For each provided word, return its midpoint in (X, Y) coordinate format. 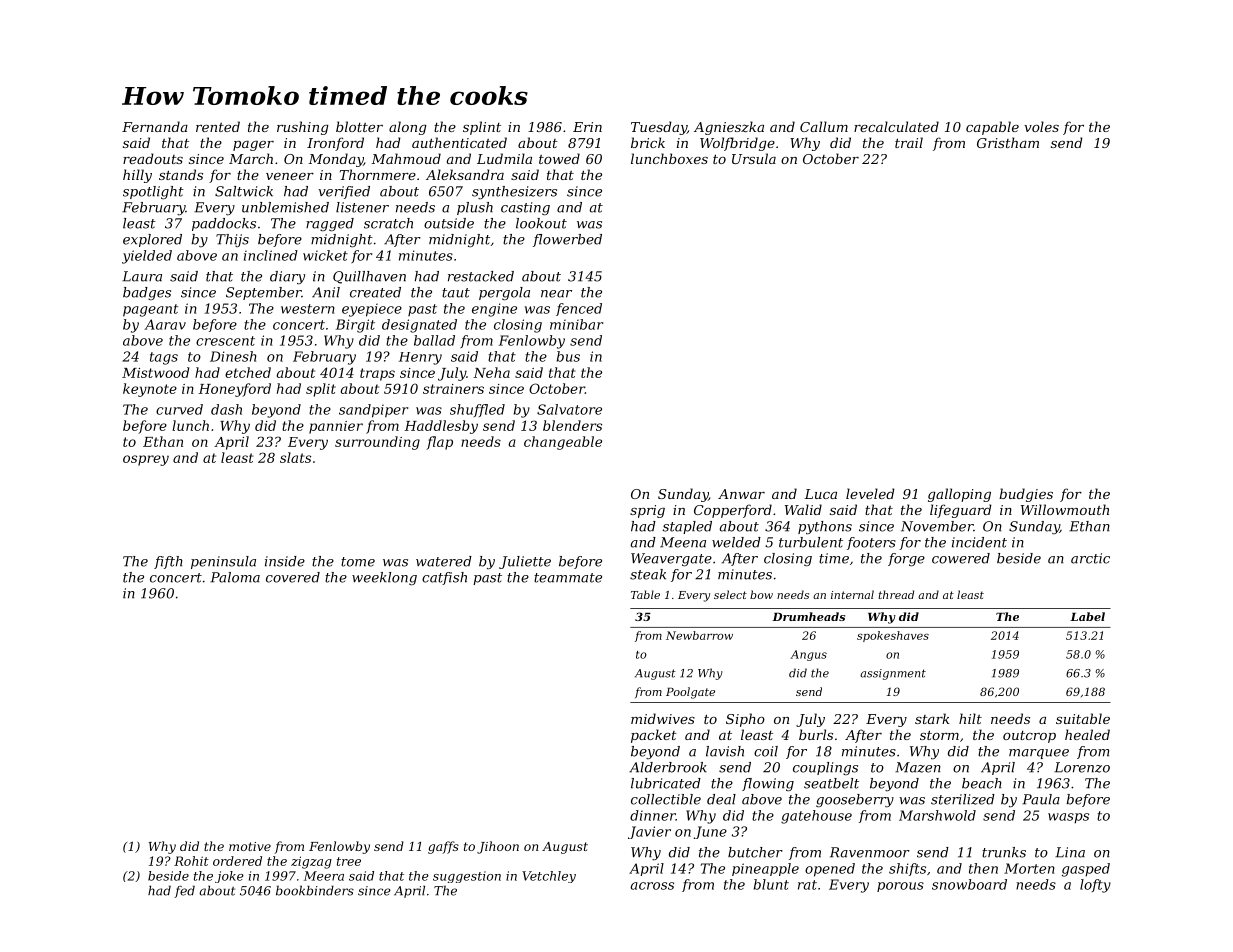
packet (654, 736)
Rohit (191, 861)
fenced (579, 309)
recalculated (896, 126)
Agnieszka (729, 128)
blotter (359, 126)
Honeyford (234, 390)
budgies (1026, 495)
